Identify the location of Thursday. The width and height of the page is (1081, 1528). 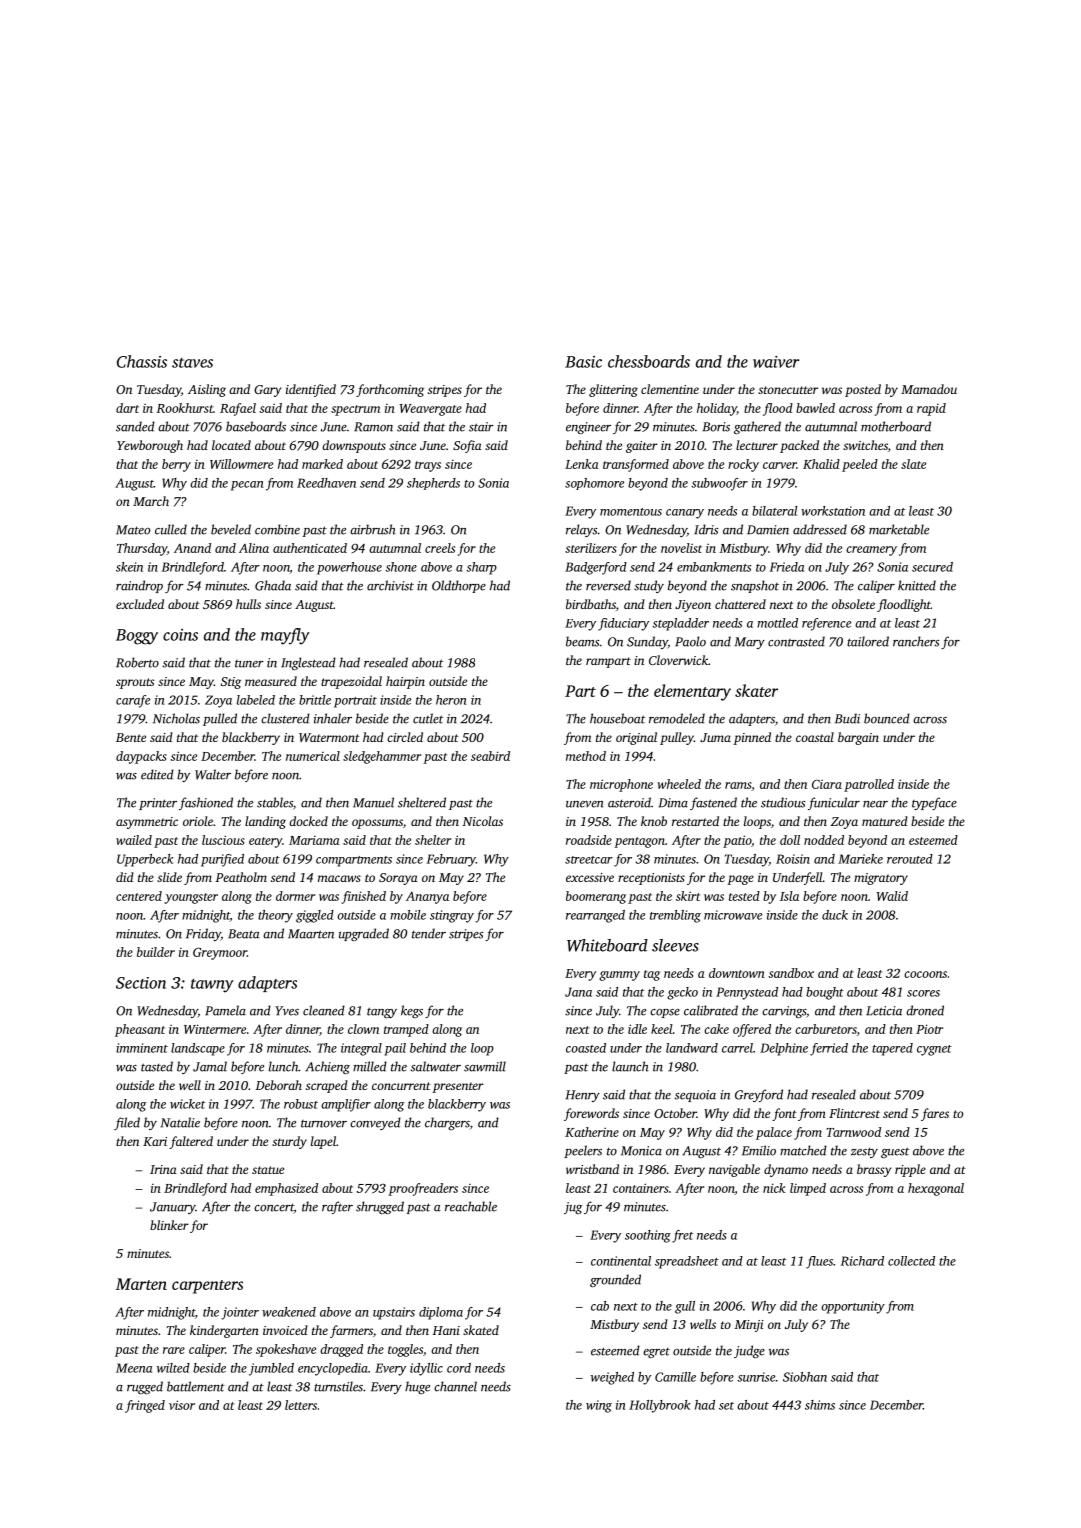
(142, 549).
